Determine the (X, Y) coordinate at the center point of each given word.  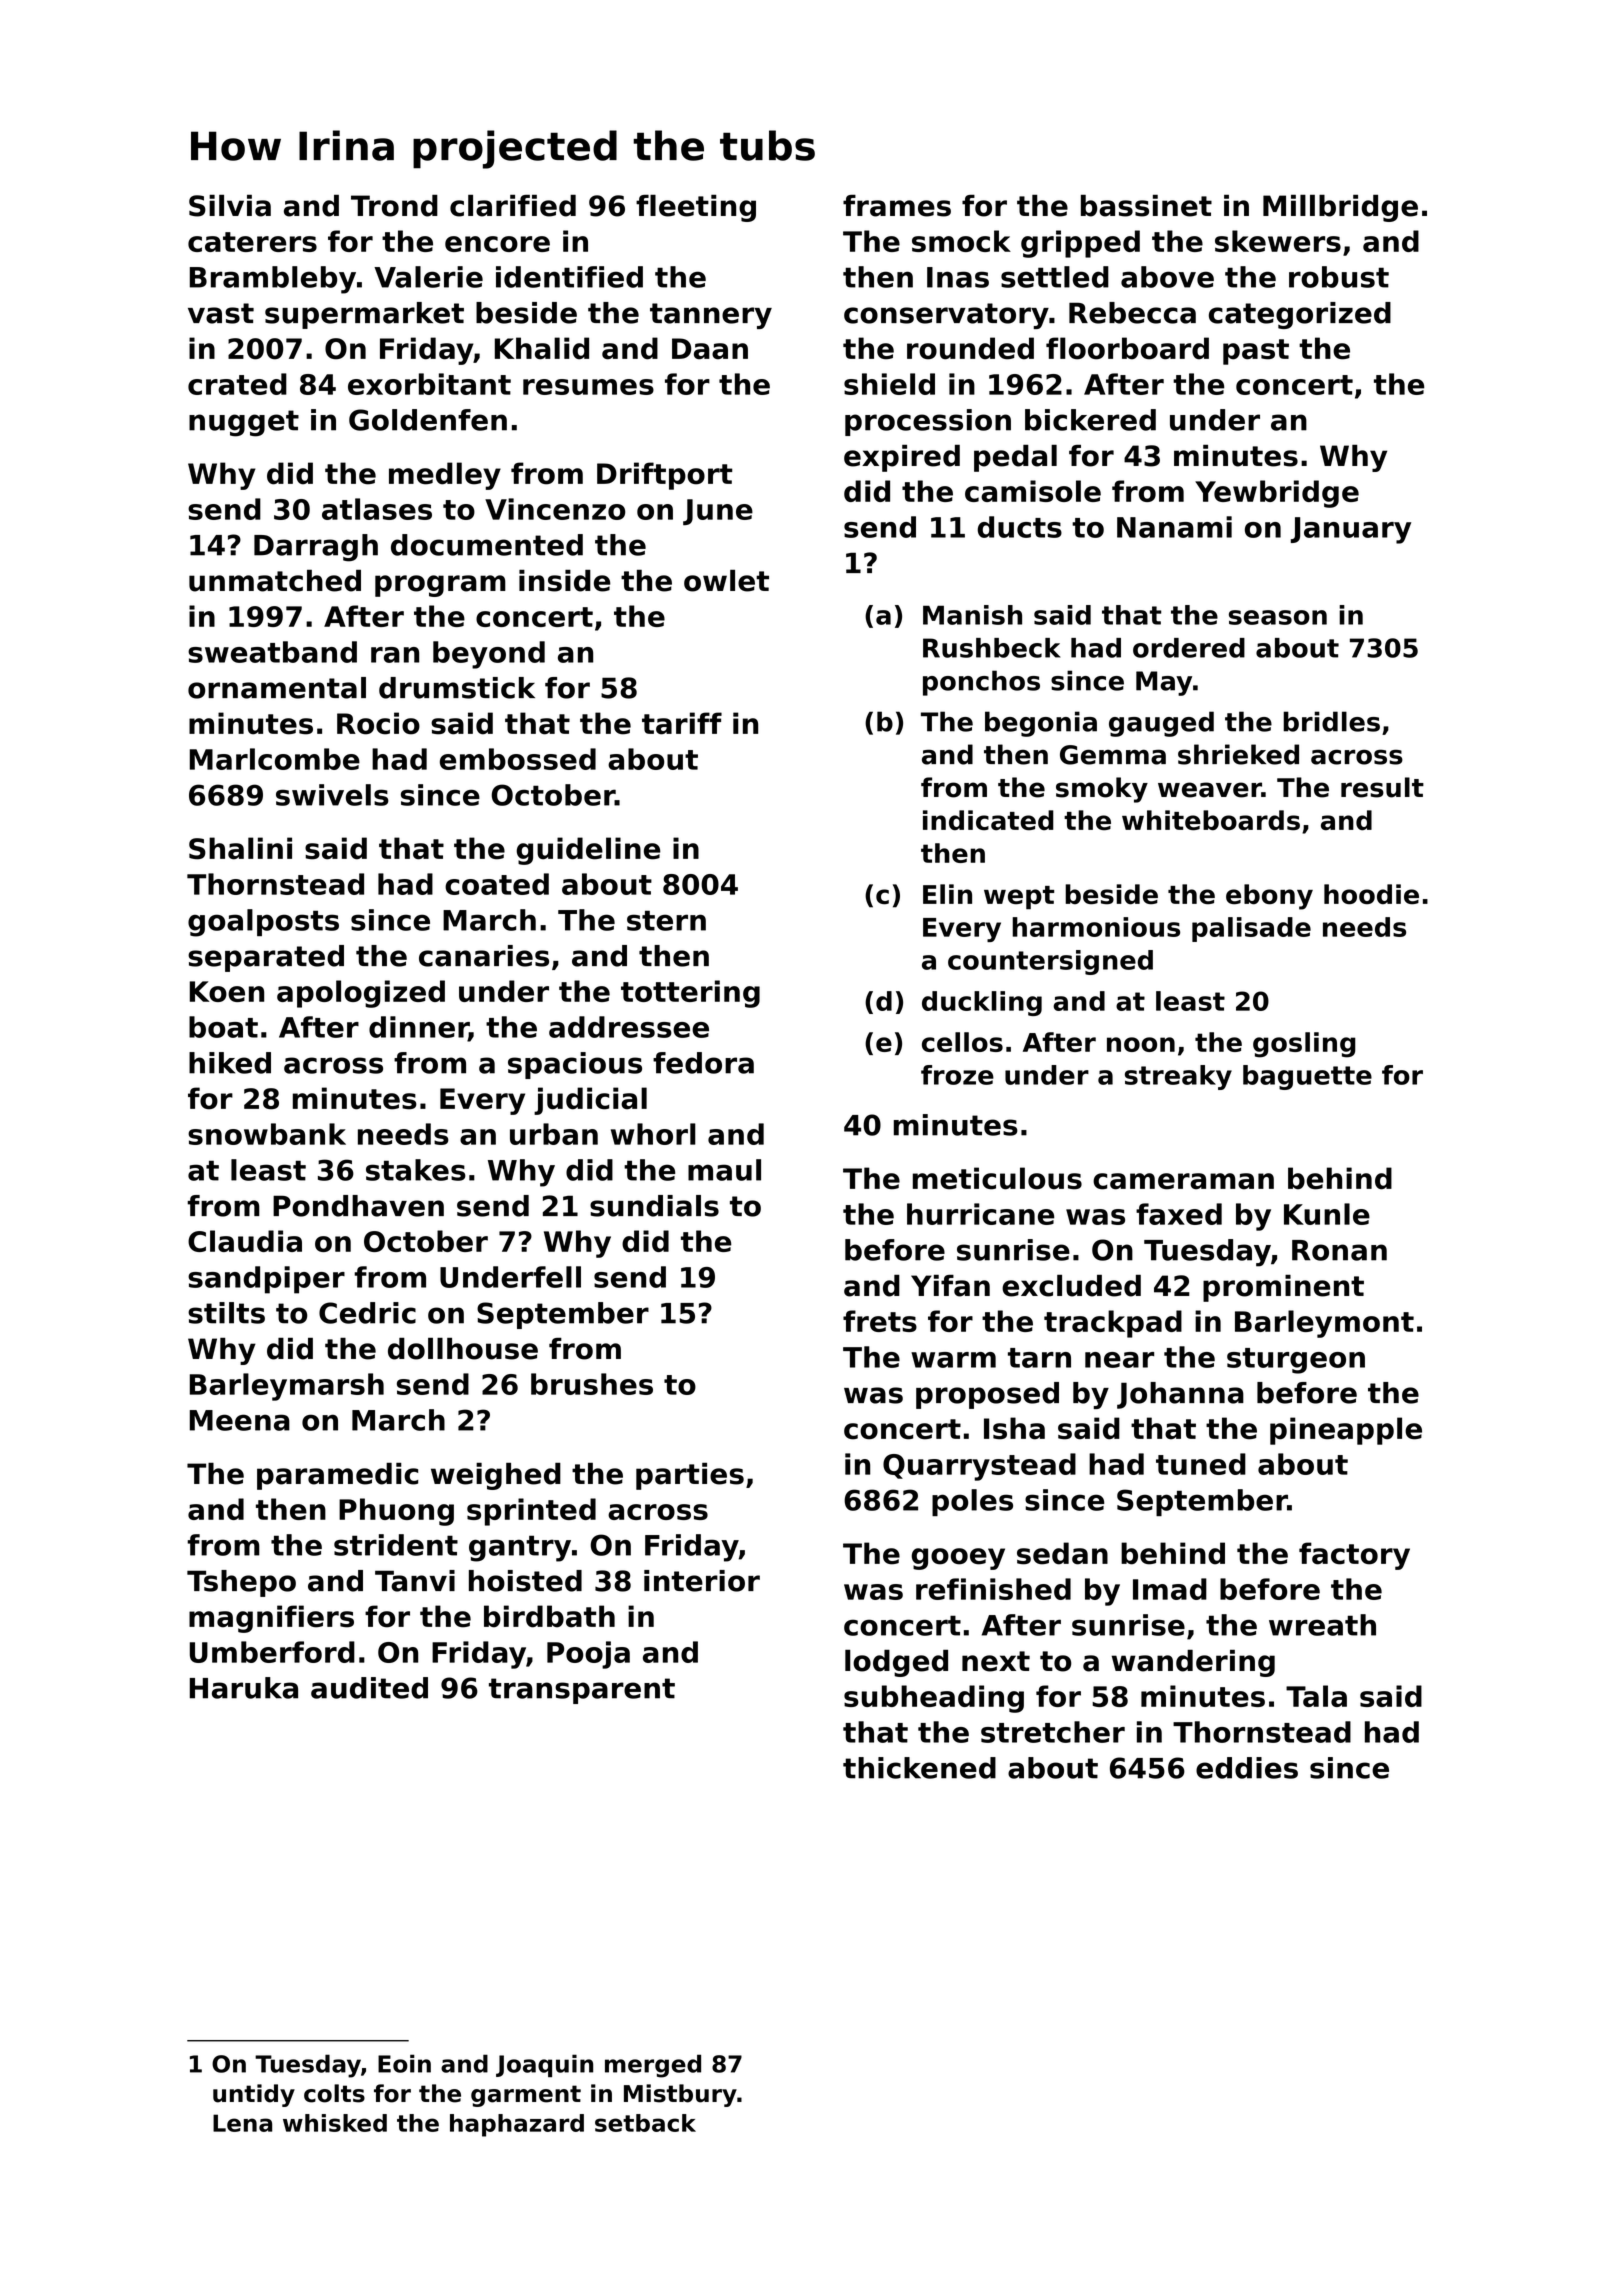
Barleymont (1324, 1324)
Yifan (950, 1286)
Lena (242, 2123)
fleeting (696, 208)
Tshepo (241, 1583)
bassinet (1146, 206)
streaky (1178, 1077)
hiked (230, 1063)
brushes (592, 1384)
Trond (394, 206)
